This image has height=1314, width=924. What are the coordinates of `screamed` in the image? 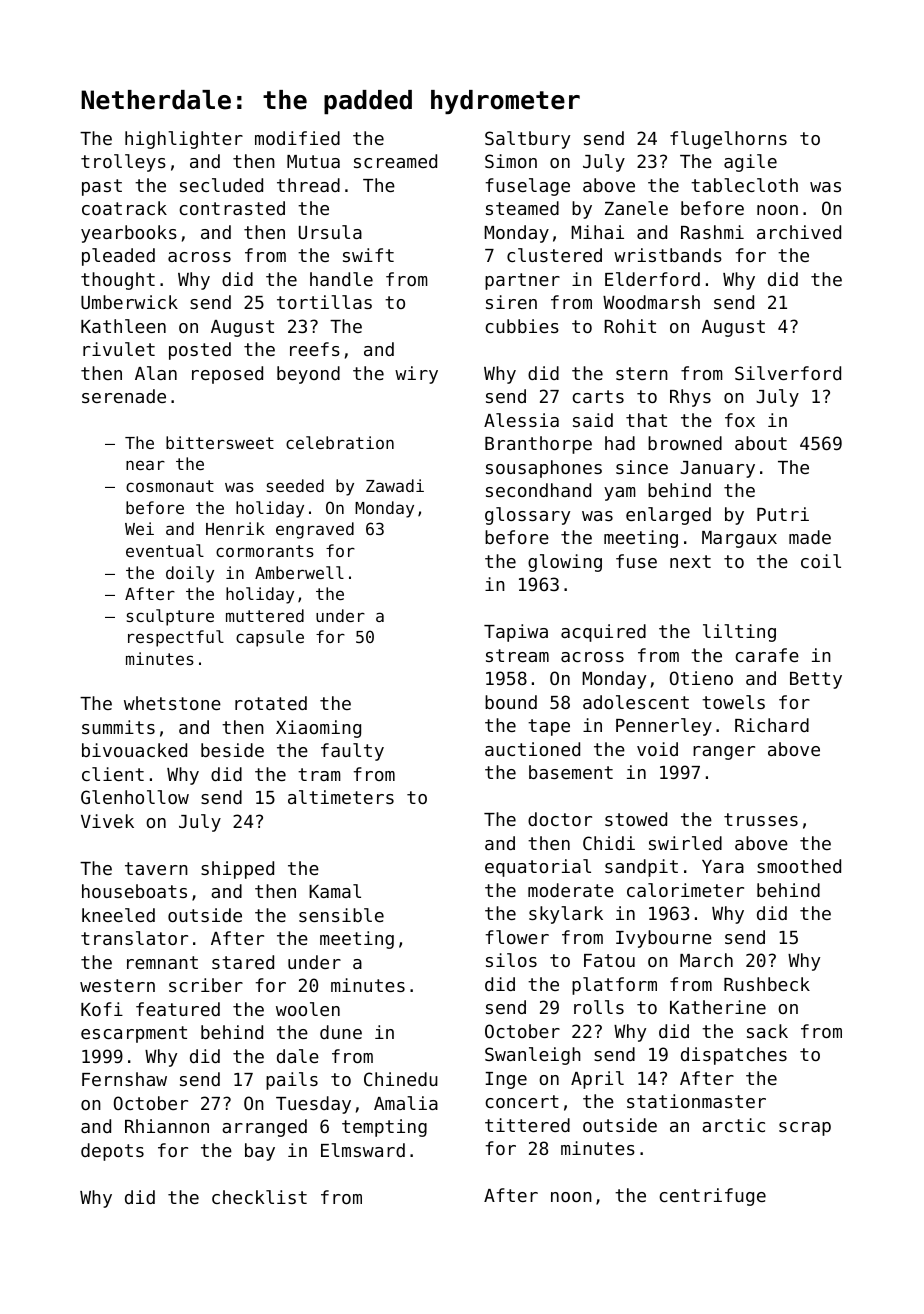 It's located at (395, 161).
